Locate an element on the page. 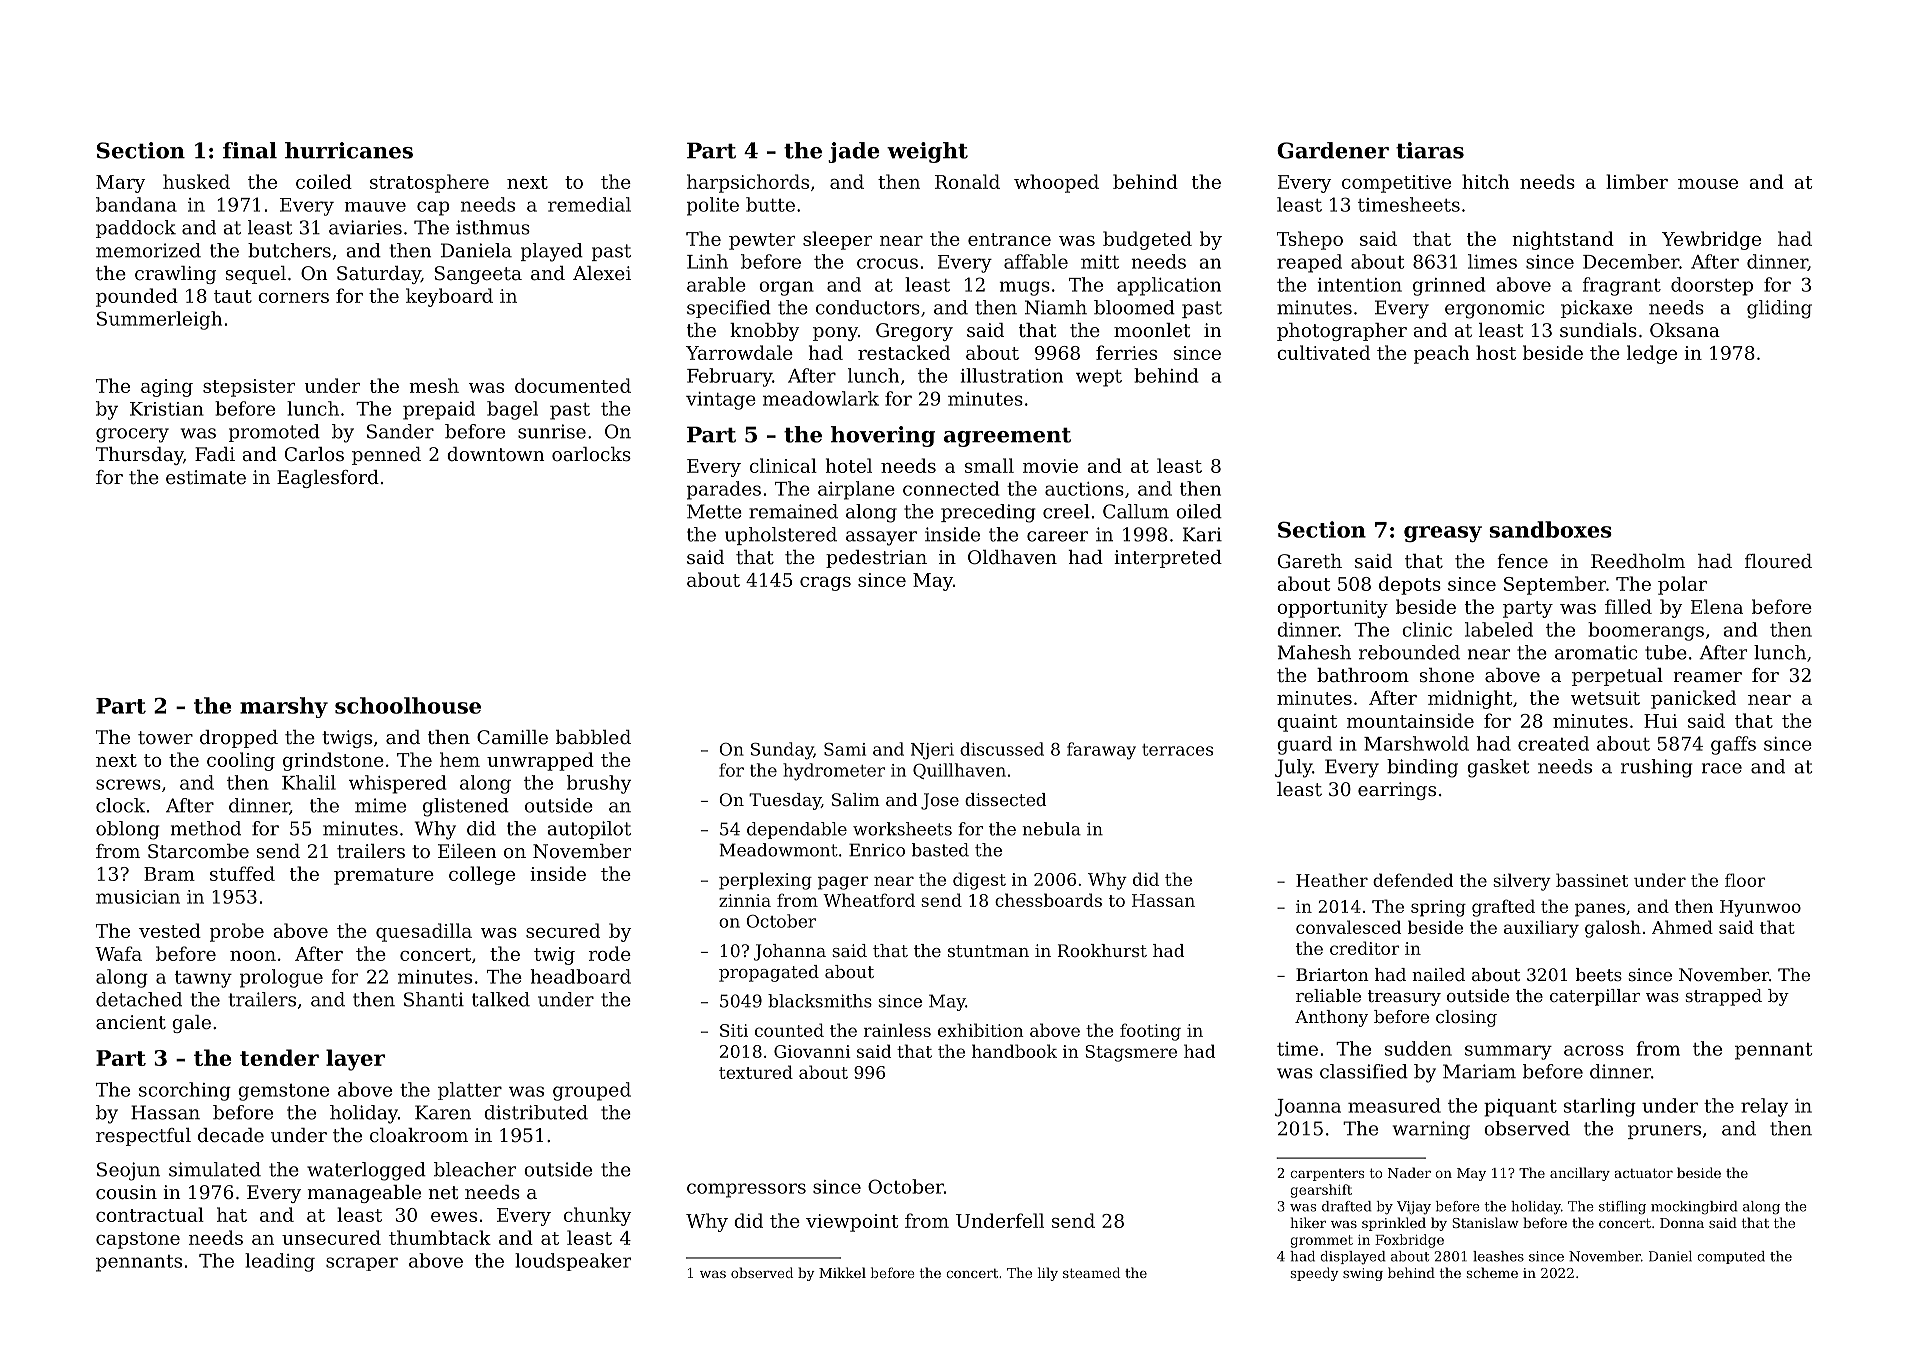 This image has height=1349, width=1908. final is located at coordinates (250, 150).
